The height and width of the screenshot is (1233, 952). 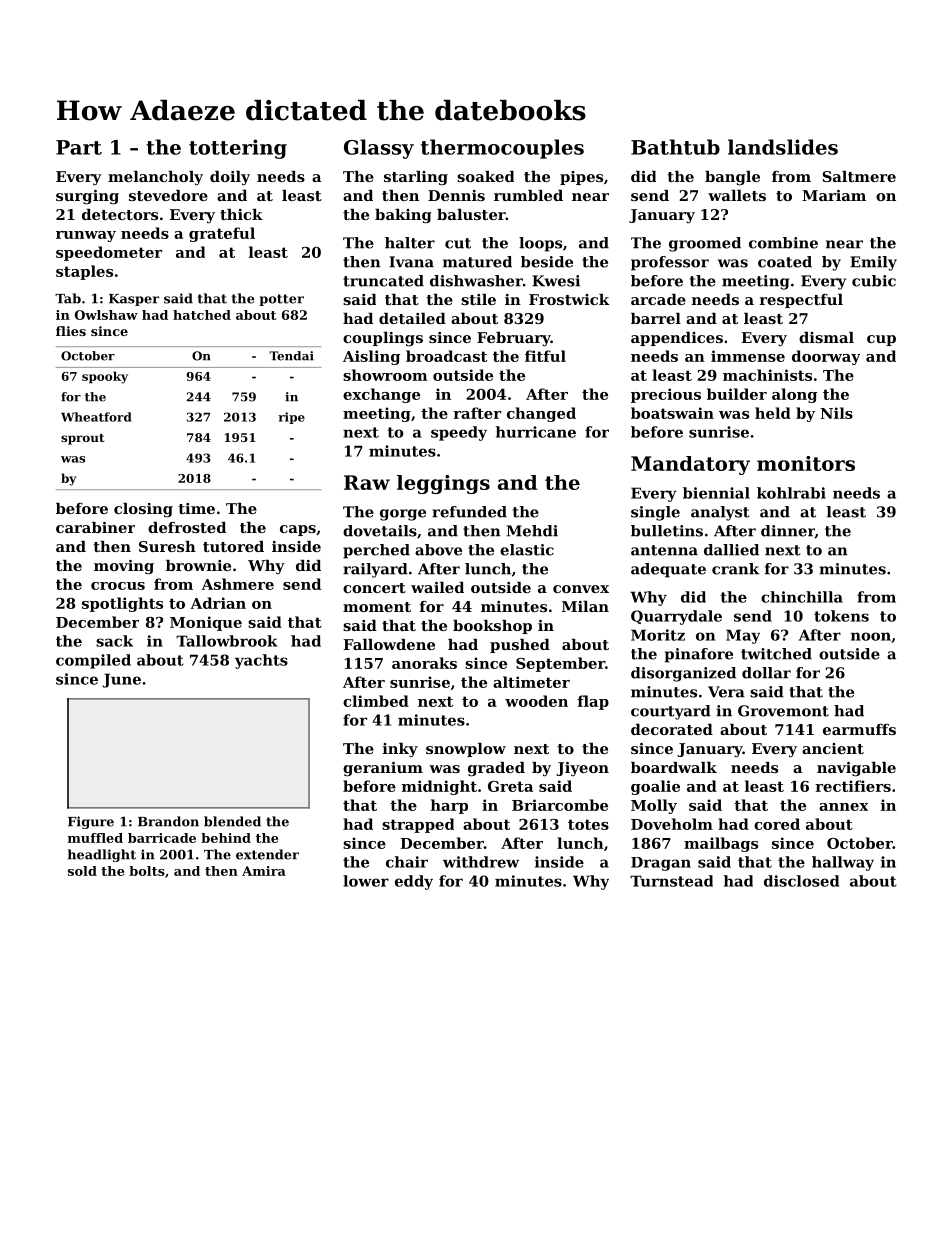 I want to click on thermocouples, so click(x=502, y=149).
